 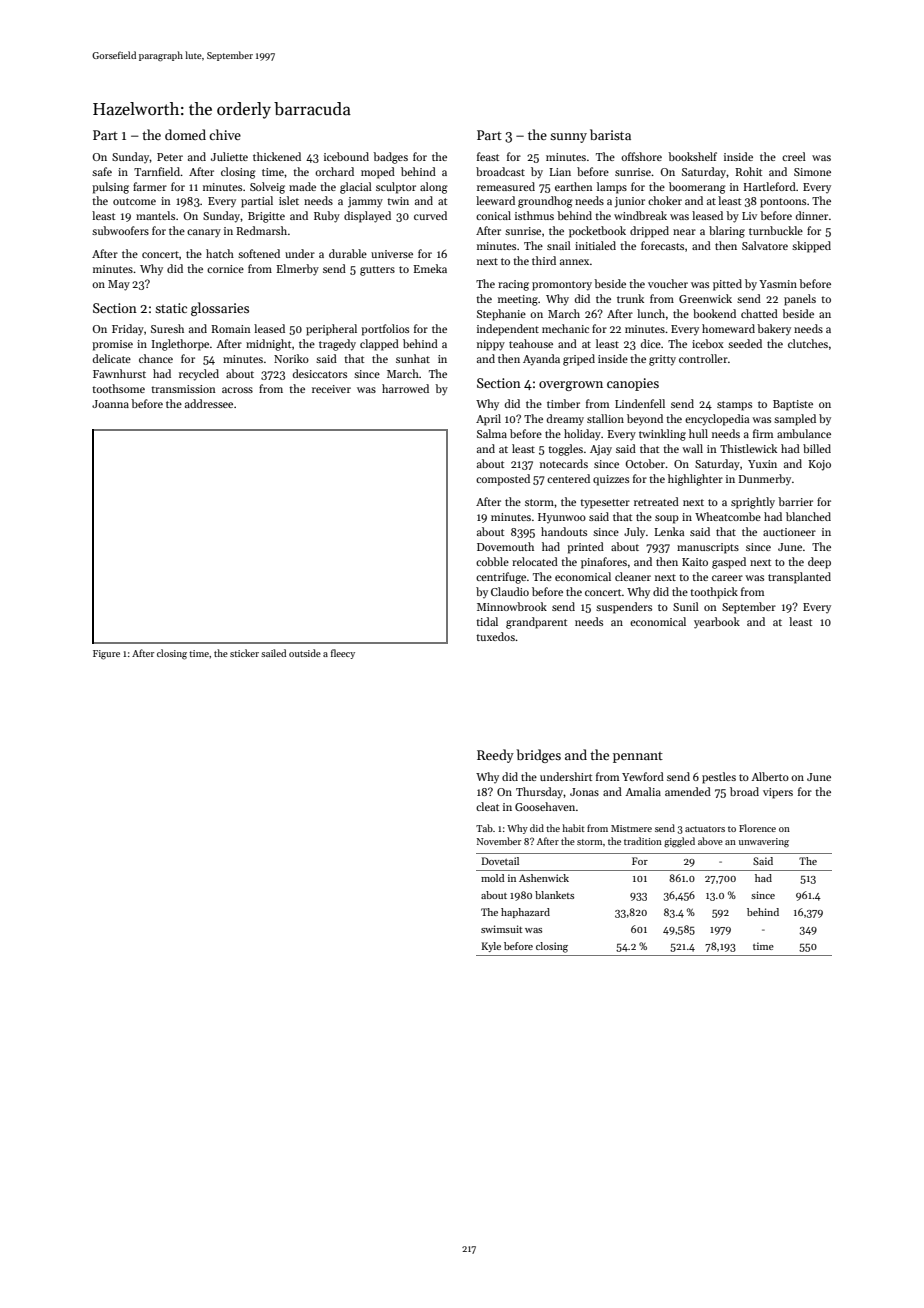 I want to click on Figure, so click(x=106, y=655).
